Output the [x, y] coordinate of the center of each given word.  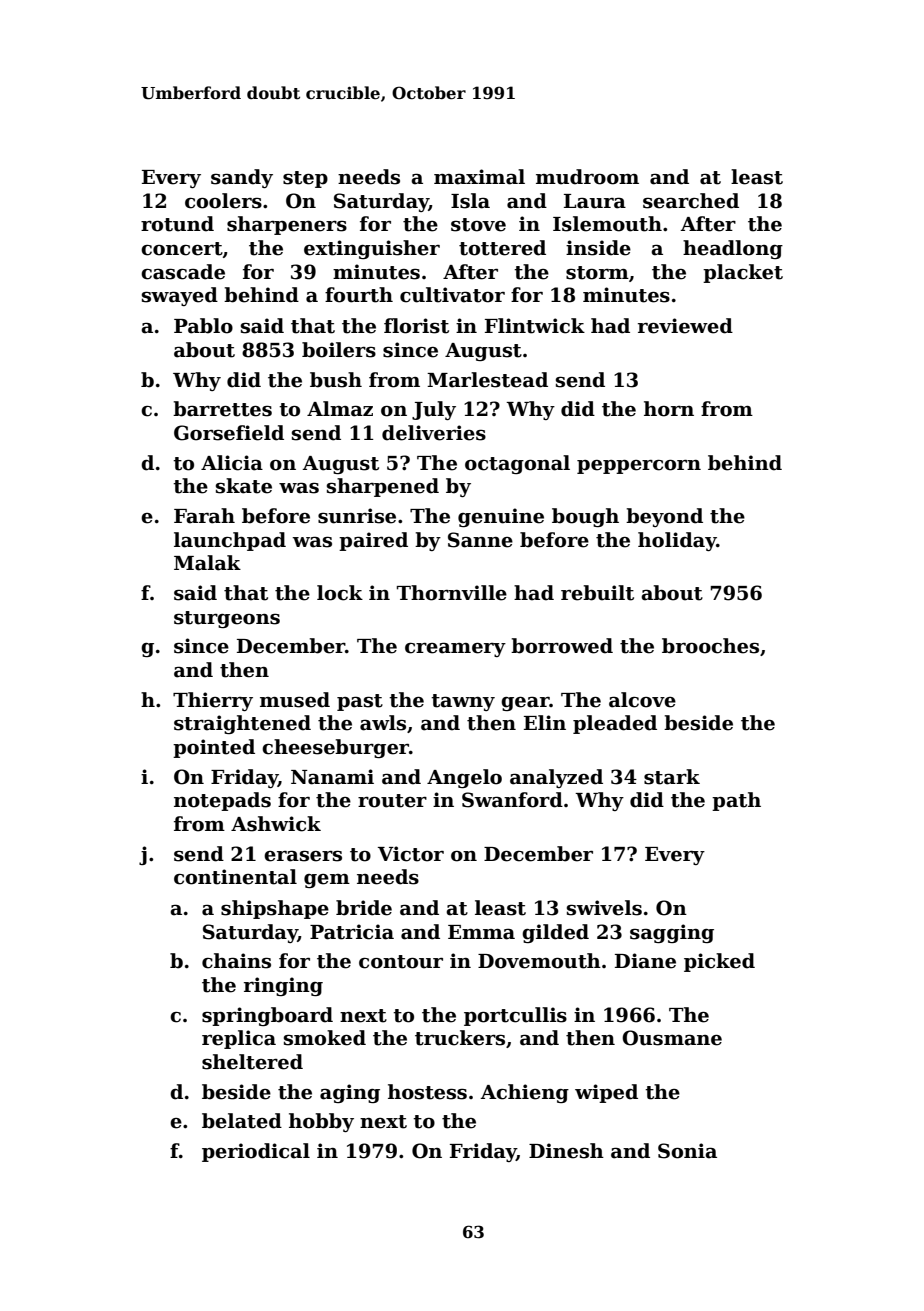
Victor [411, 854]
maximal [479, 177]
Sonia [687, 1151]
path [736, 801]
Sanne [480, 540]
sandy [242, 178]
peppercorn [639, 467]
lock [340, 593]
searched [691, 201]
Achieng [524, 1093]
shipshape [275, 909]
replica [239, 1039]
